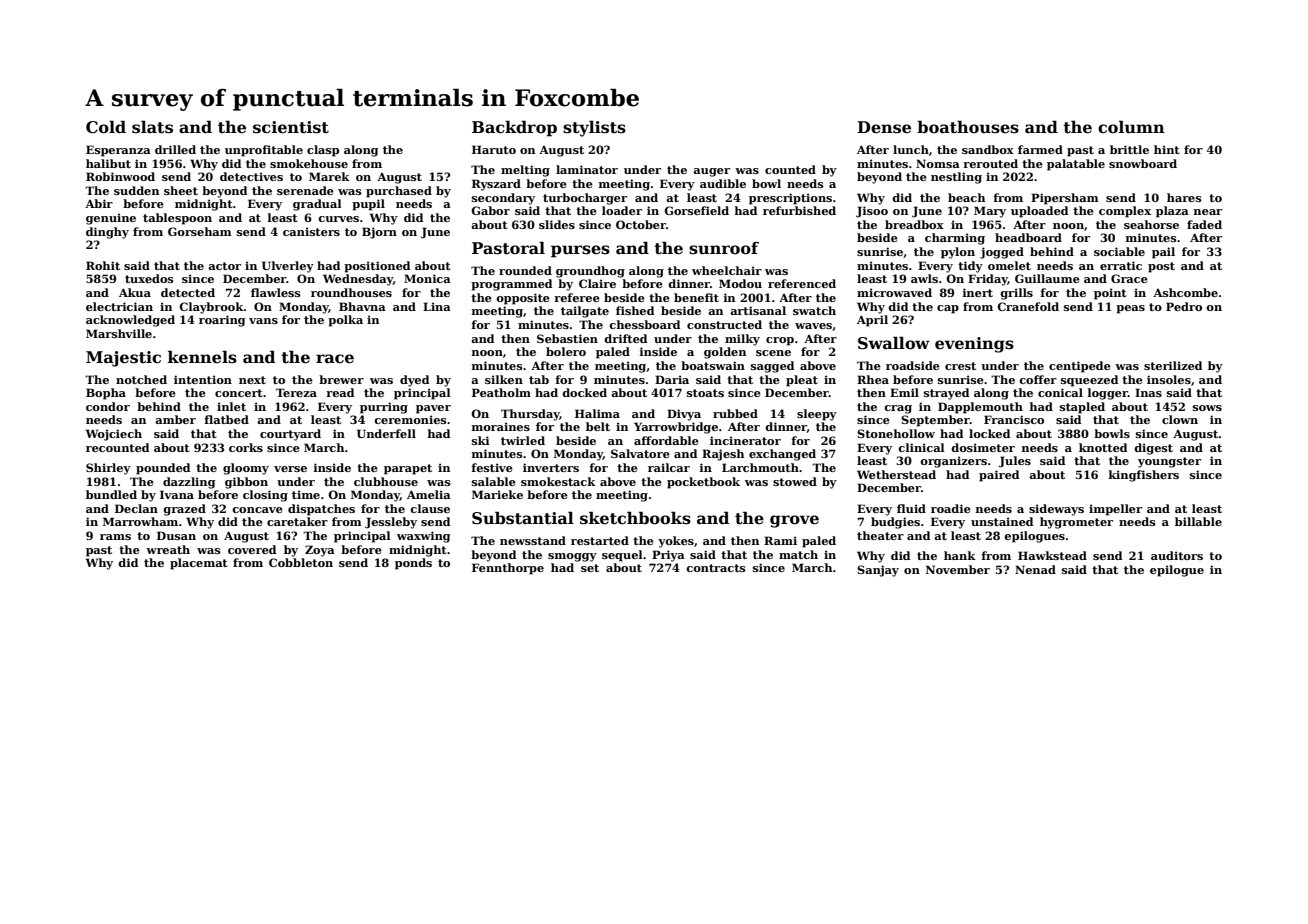 The image size is (1308, 924). Describe the element at coordinates (1144, 476) in the page. I see `kingfishers` at that location.
